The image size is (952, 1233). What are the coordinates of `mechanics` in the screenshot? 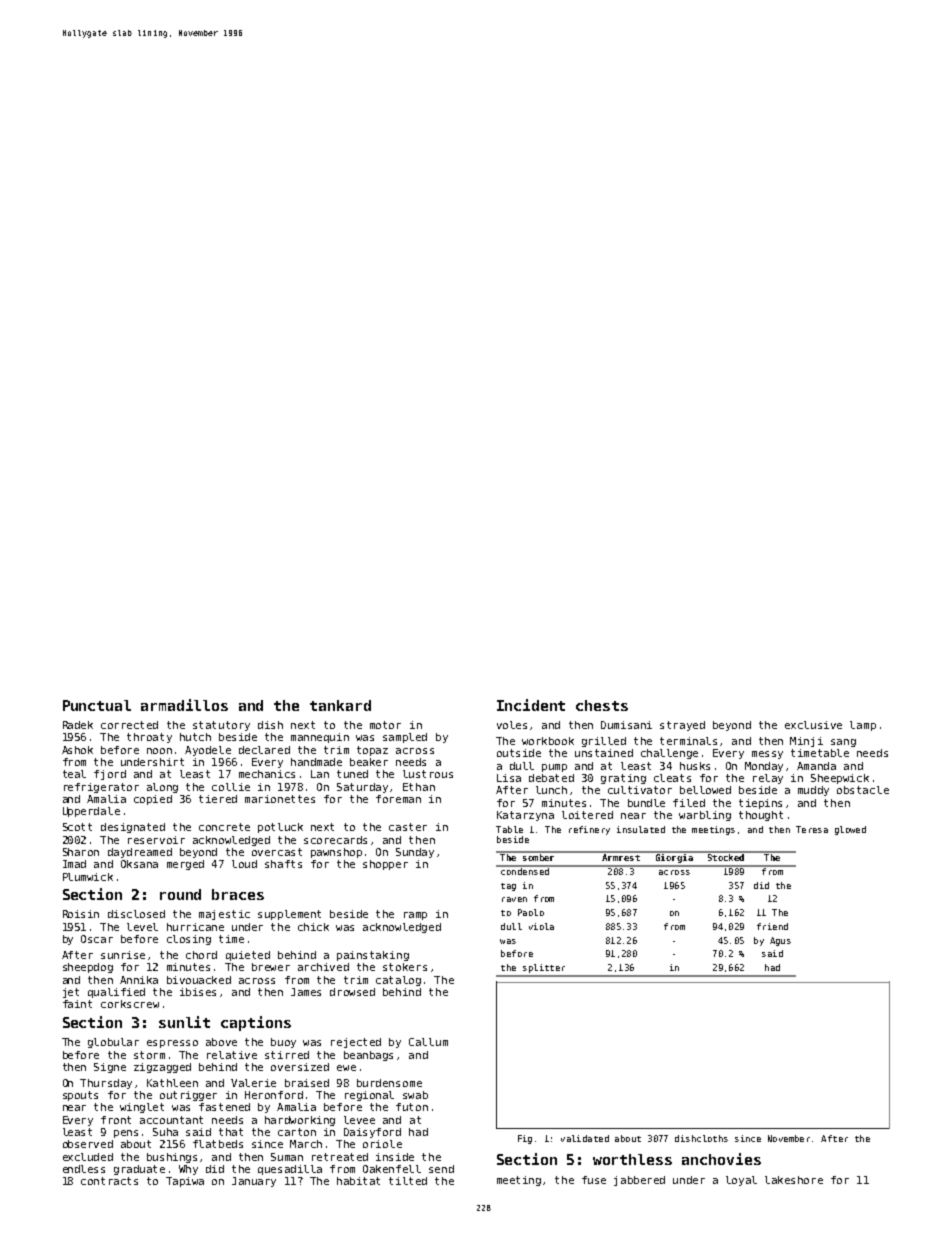 It's located at (267, 774).
